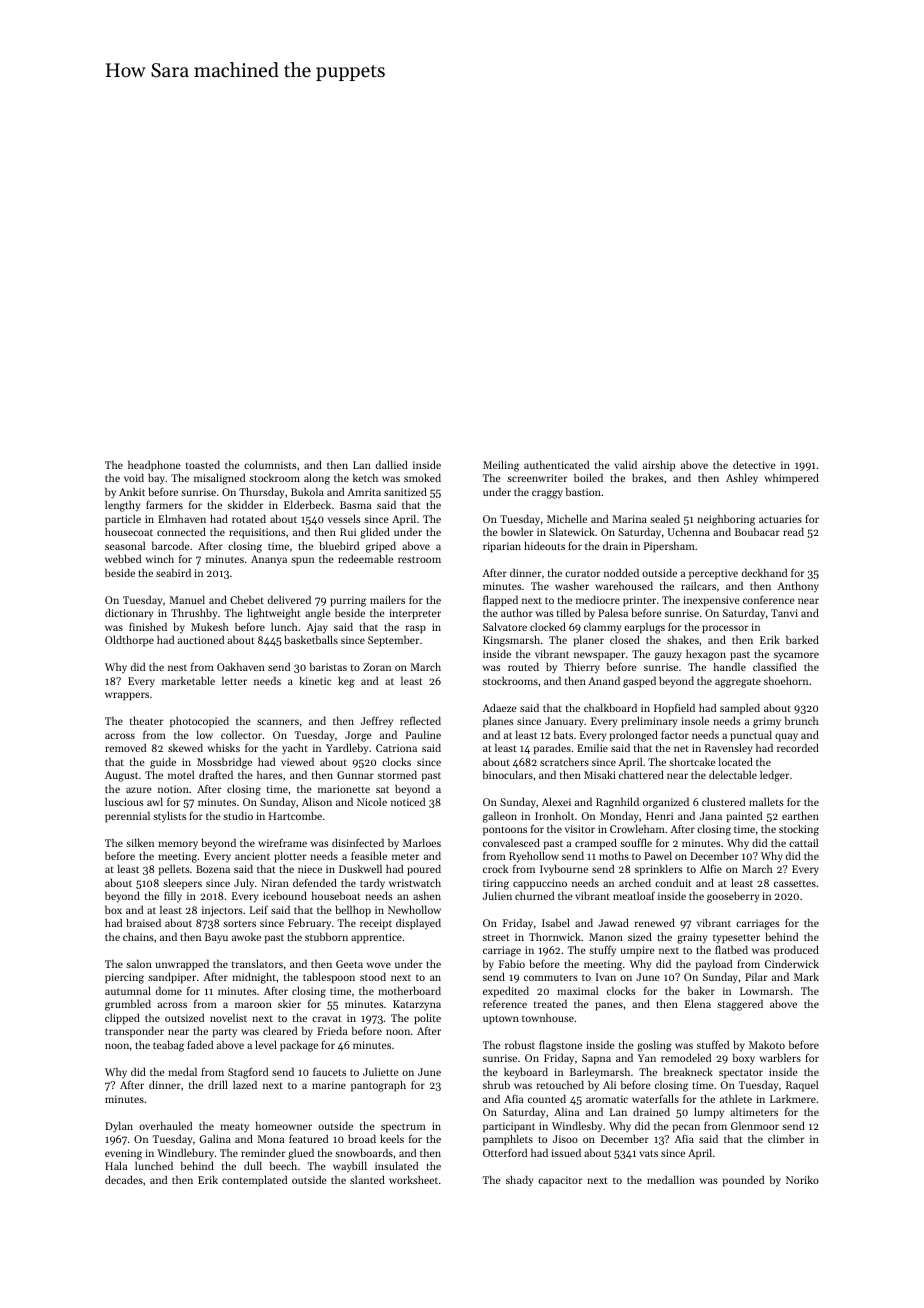  I want to click on headphone, so click(154, 466).
